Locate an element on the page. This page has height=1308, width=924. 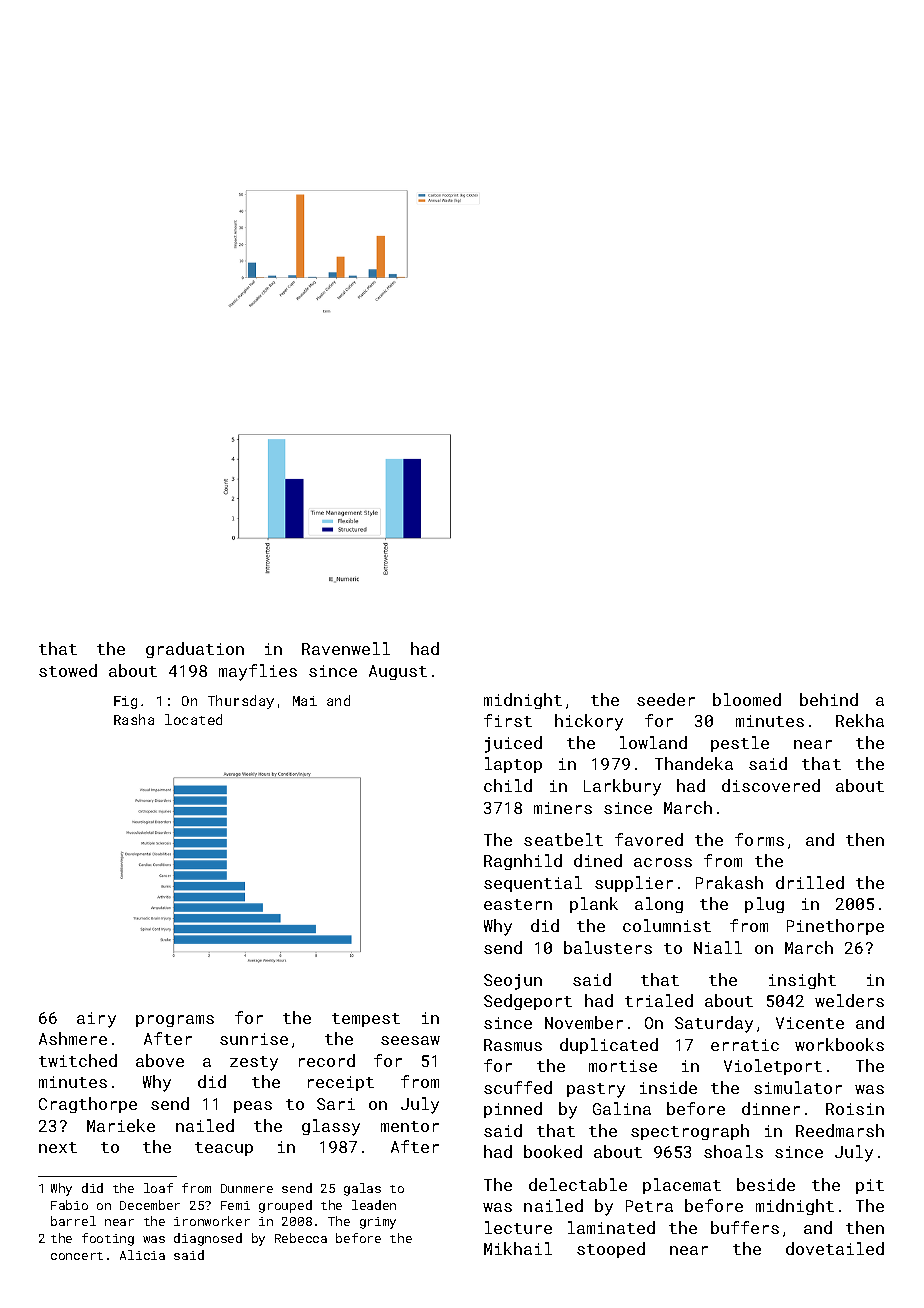
beside is located at coordinates (766, 1184).
